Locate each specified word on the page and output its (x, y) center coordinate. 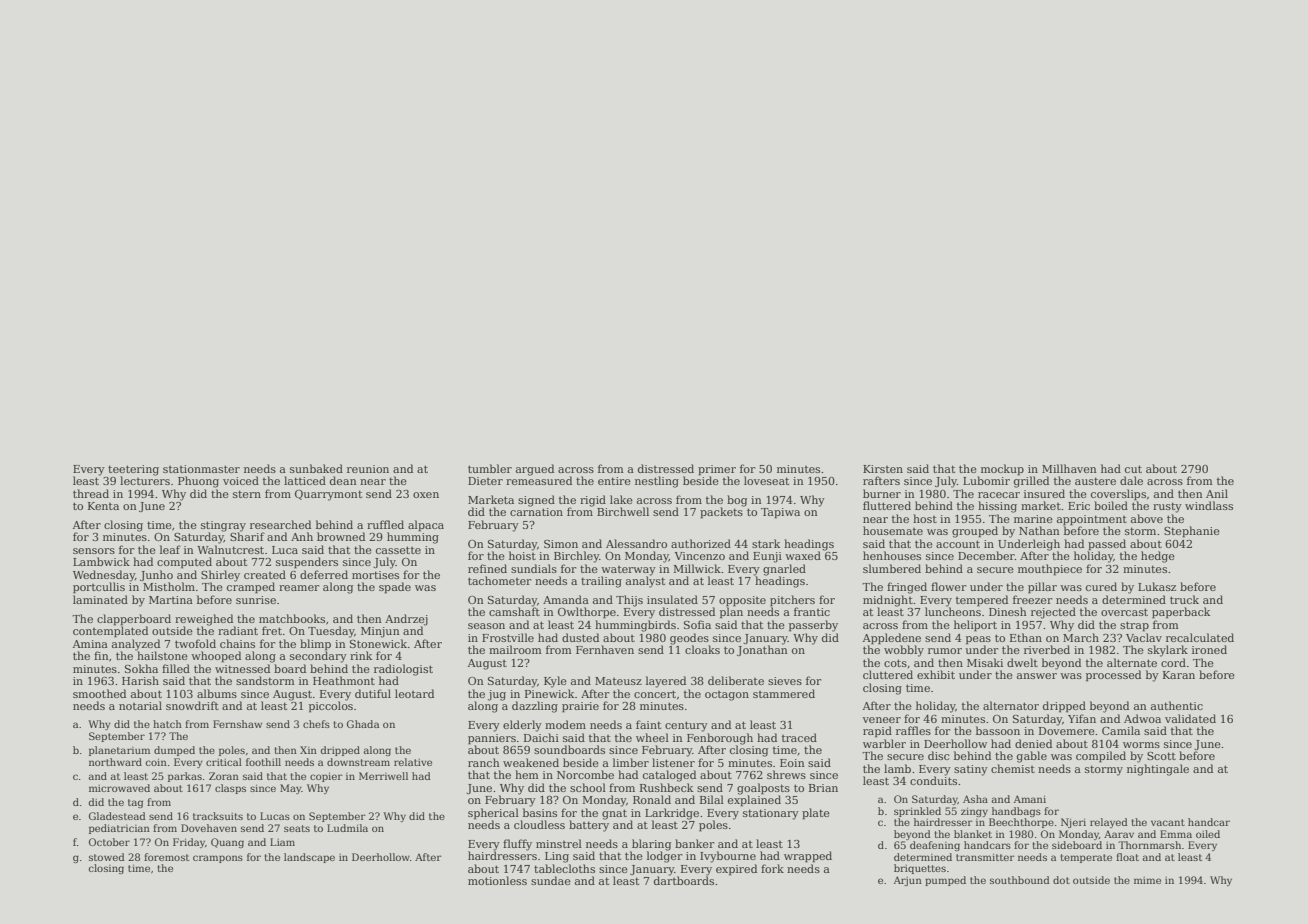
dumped (174, 751)
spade (395, 588)
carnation (536, 512)
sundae (551, 880)
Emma (1176, 834)
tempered (982, 601)
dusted (580, 637)
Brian (823, 788)
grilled (1031, 482)
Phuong (198, 482)
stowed (107, 857)
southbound (1020, 880)
